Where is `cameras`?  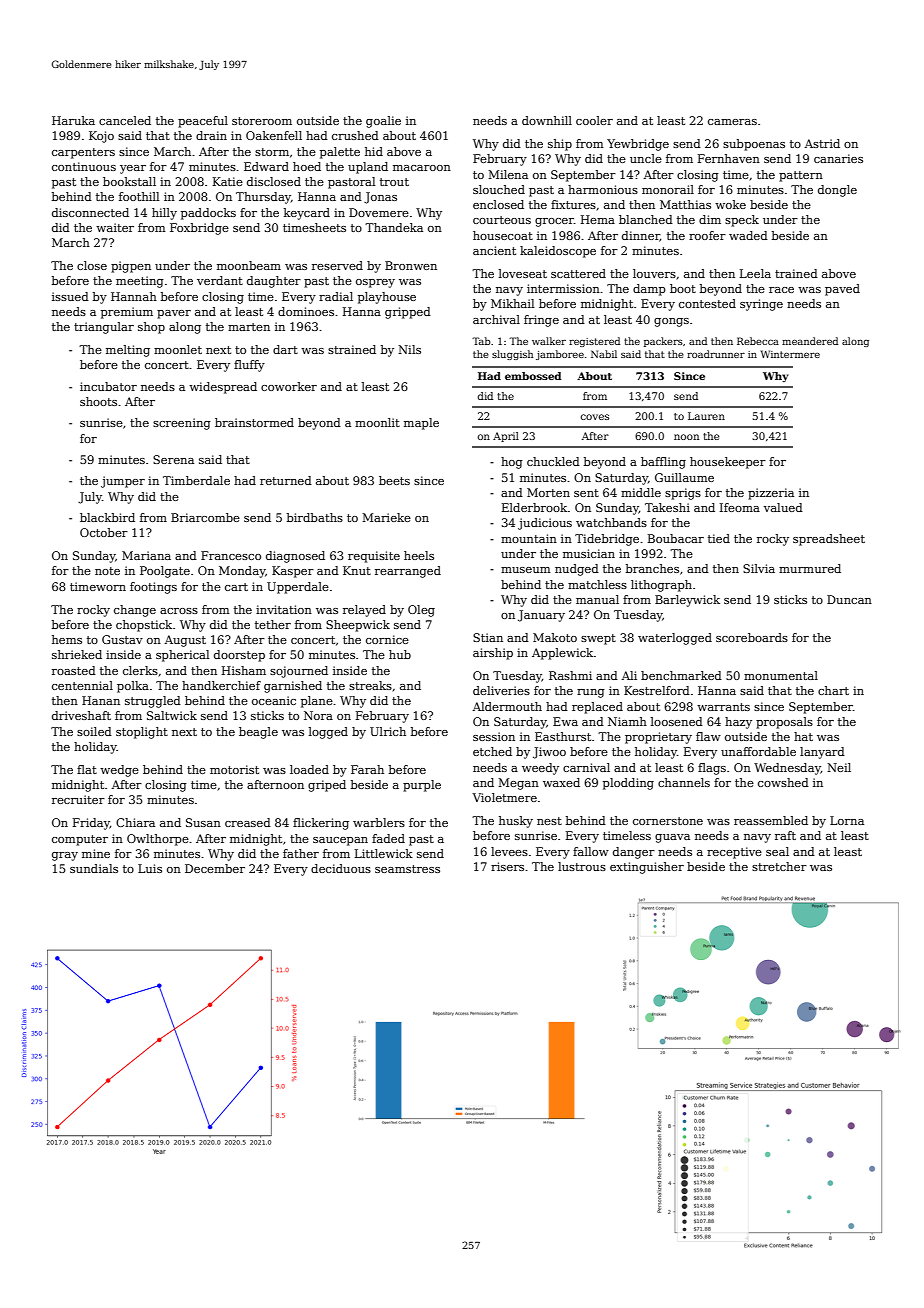
cameras is located at coordinates (732, 122).
